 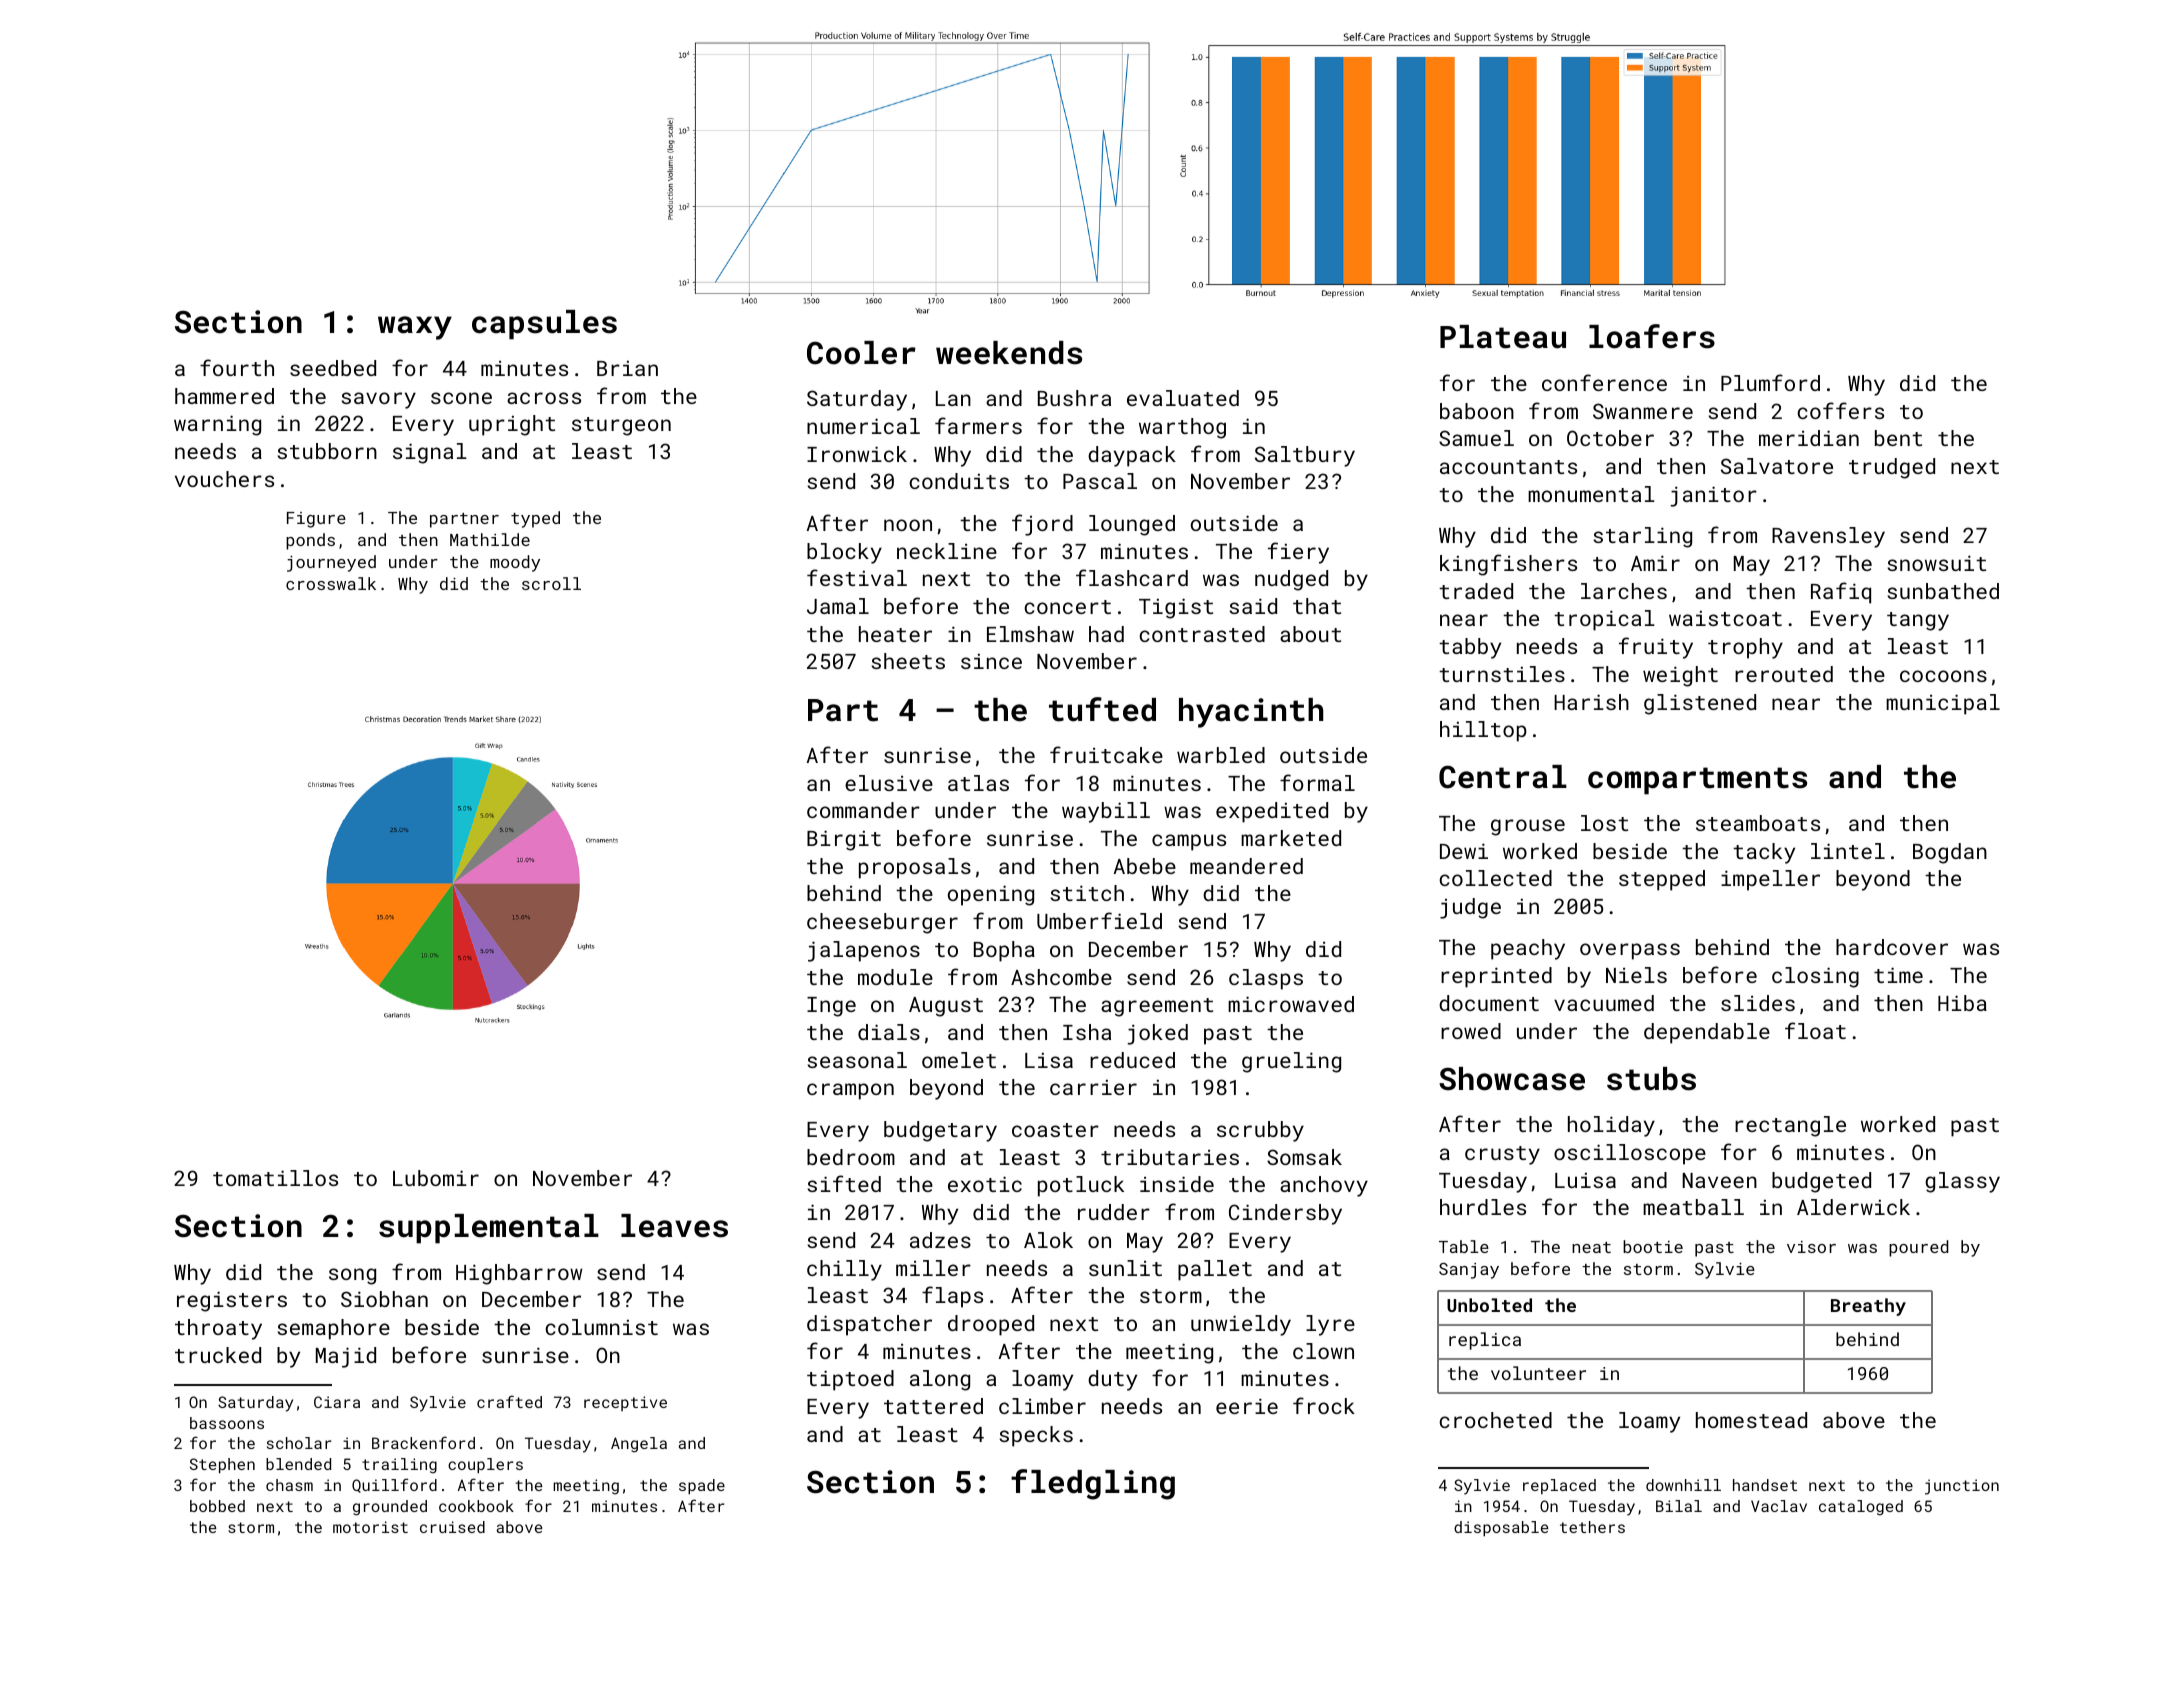 What do you see at coordinates (1042, 525) in the screenshot?
I see `fjord` at bounding box center [1042, 525].
